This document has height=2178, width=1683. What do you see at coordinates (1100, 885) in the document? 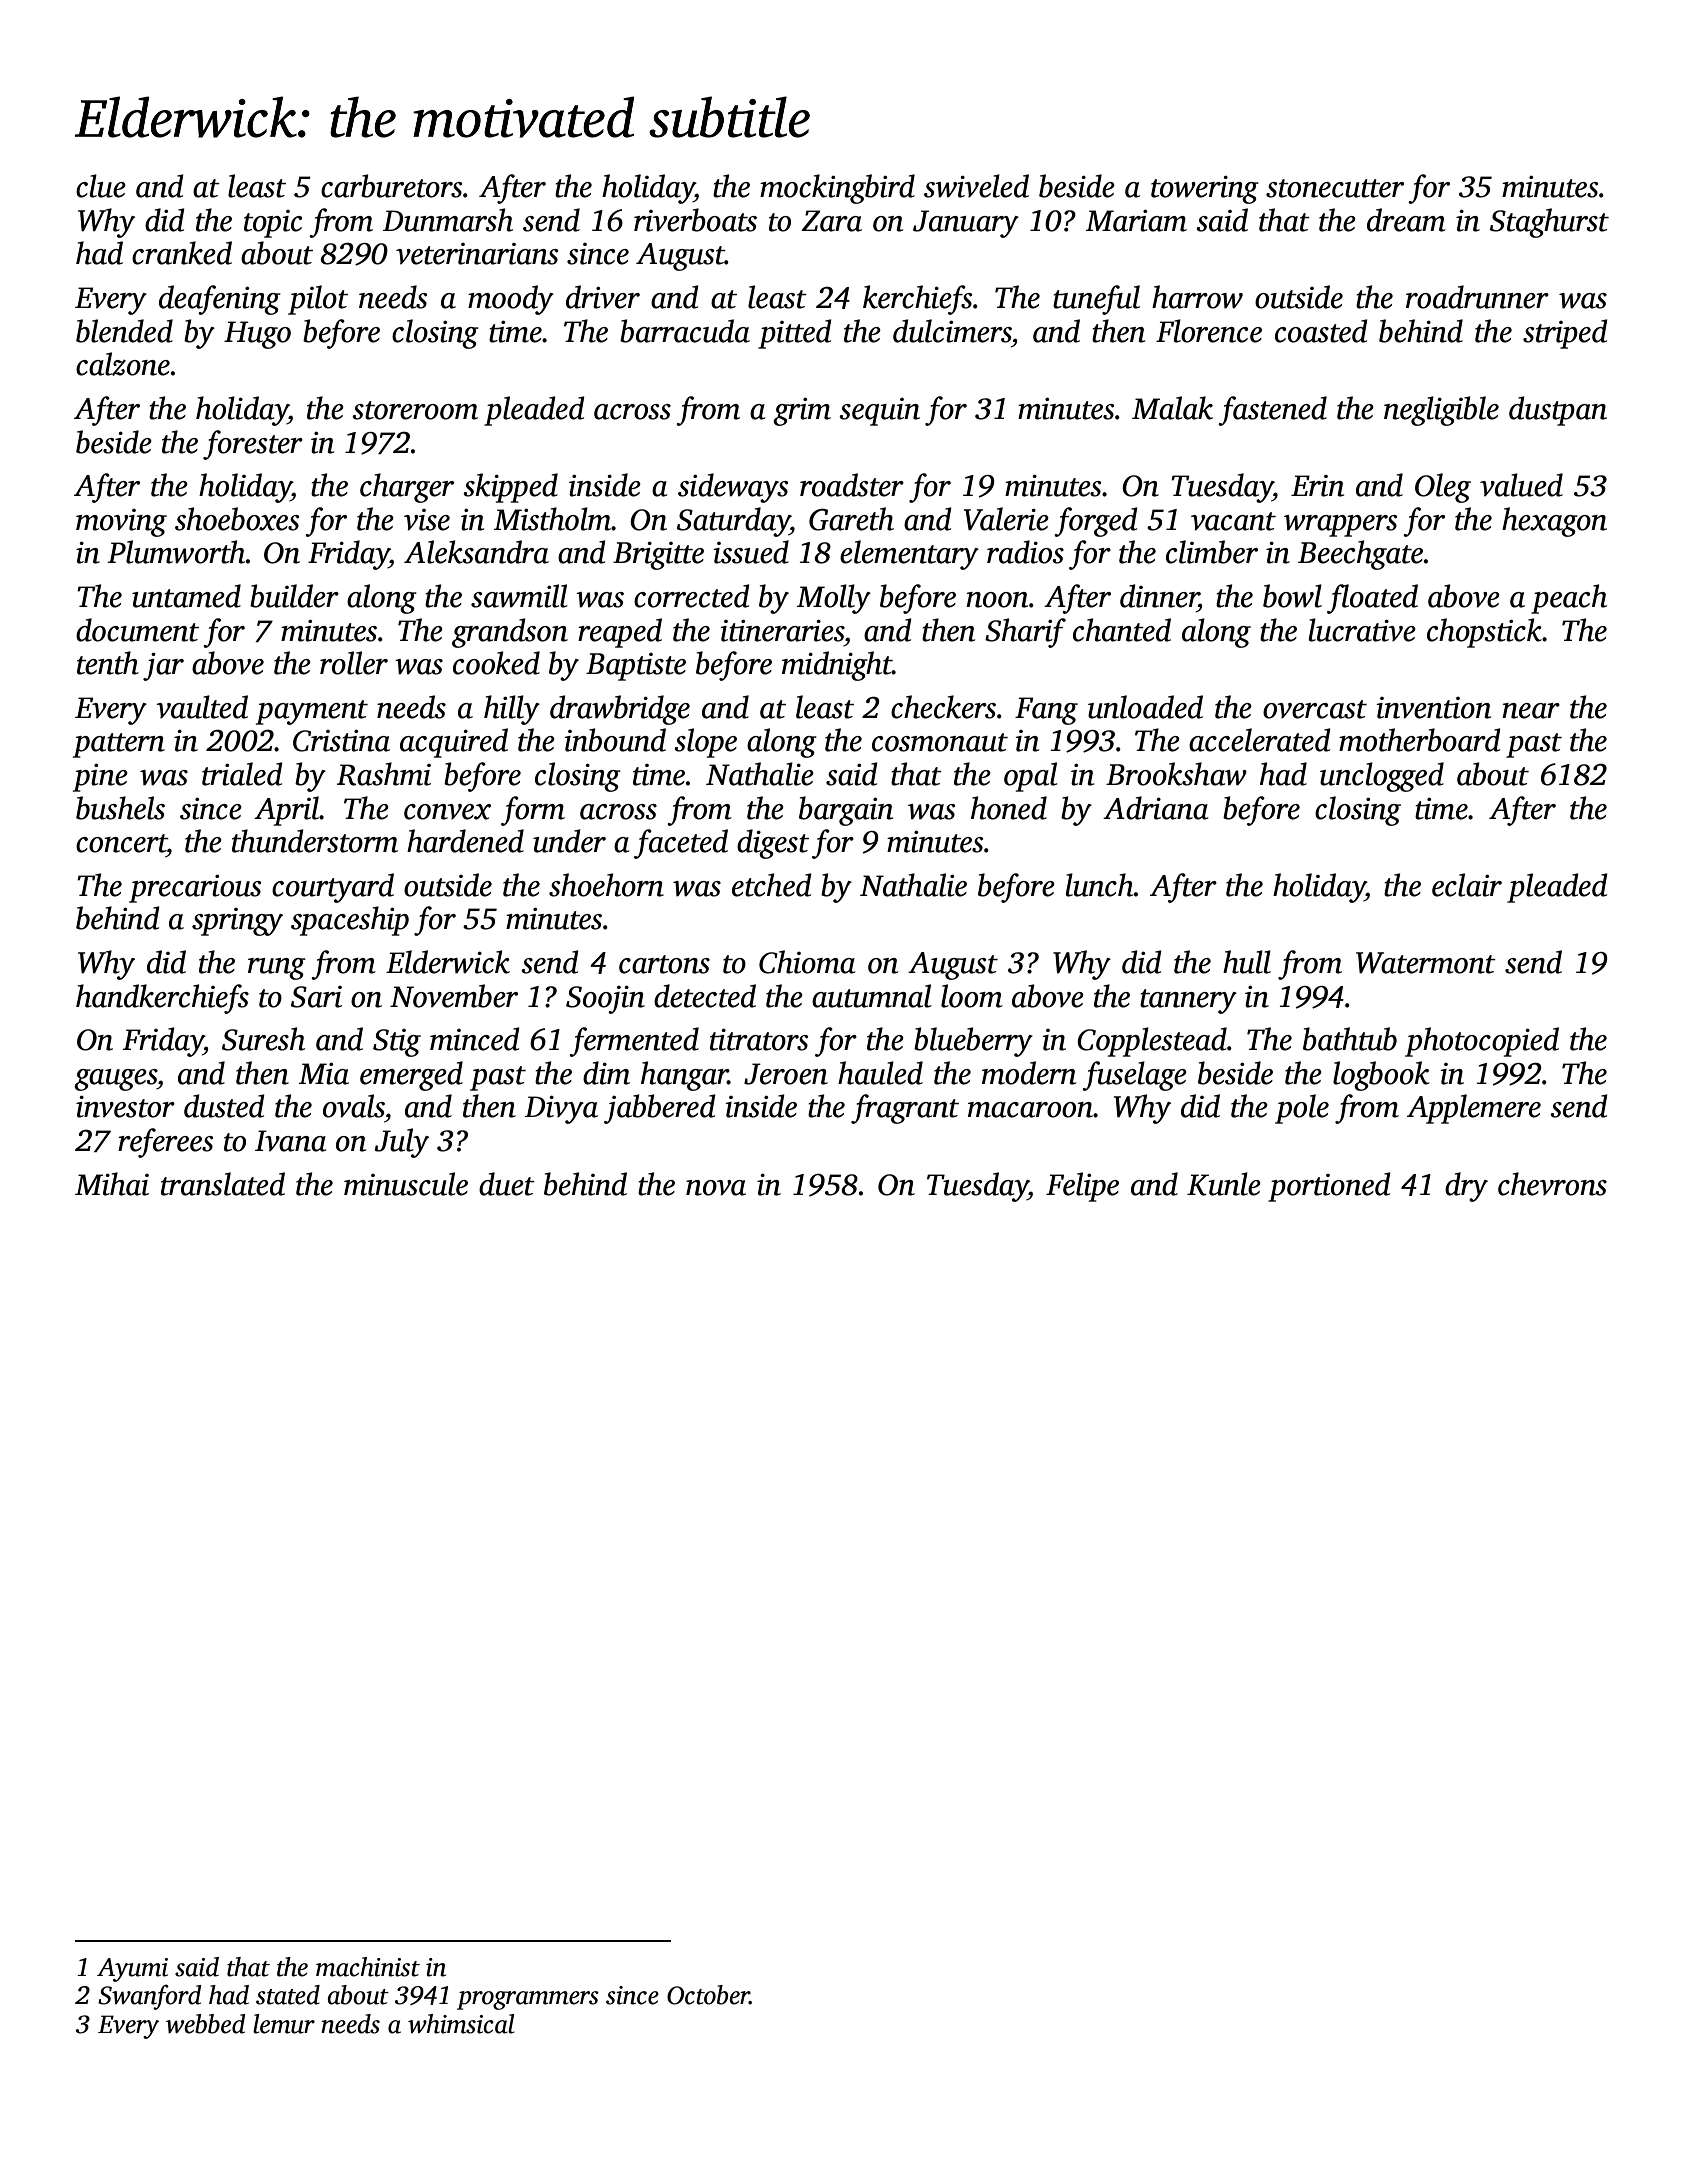
I see `lunch` at bounding box center [1100, 885].
